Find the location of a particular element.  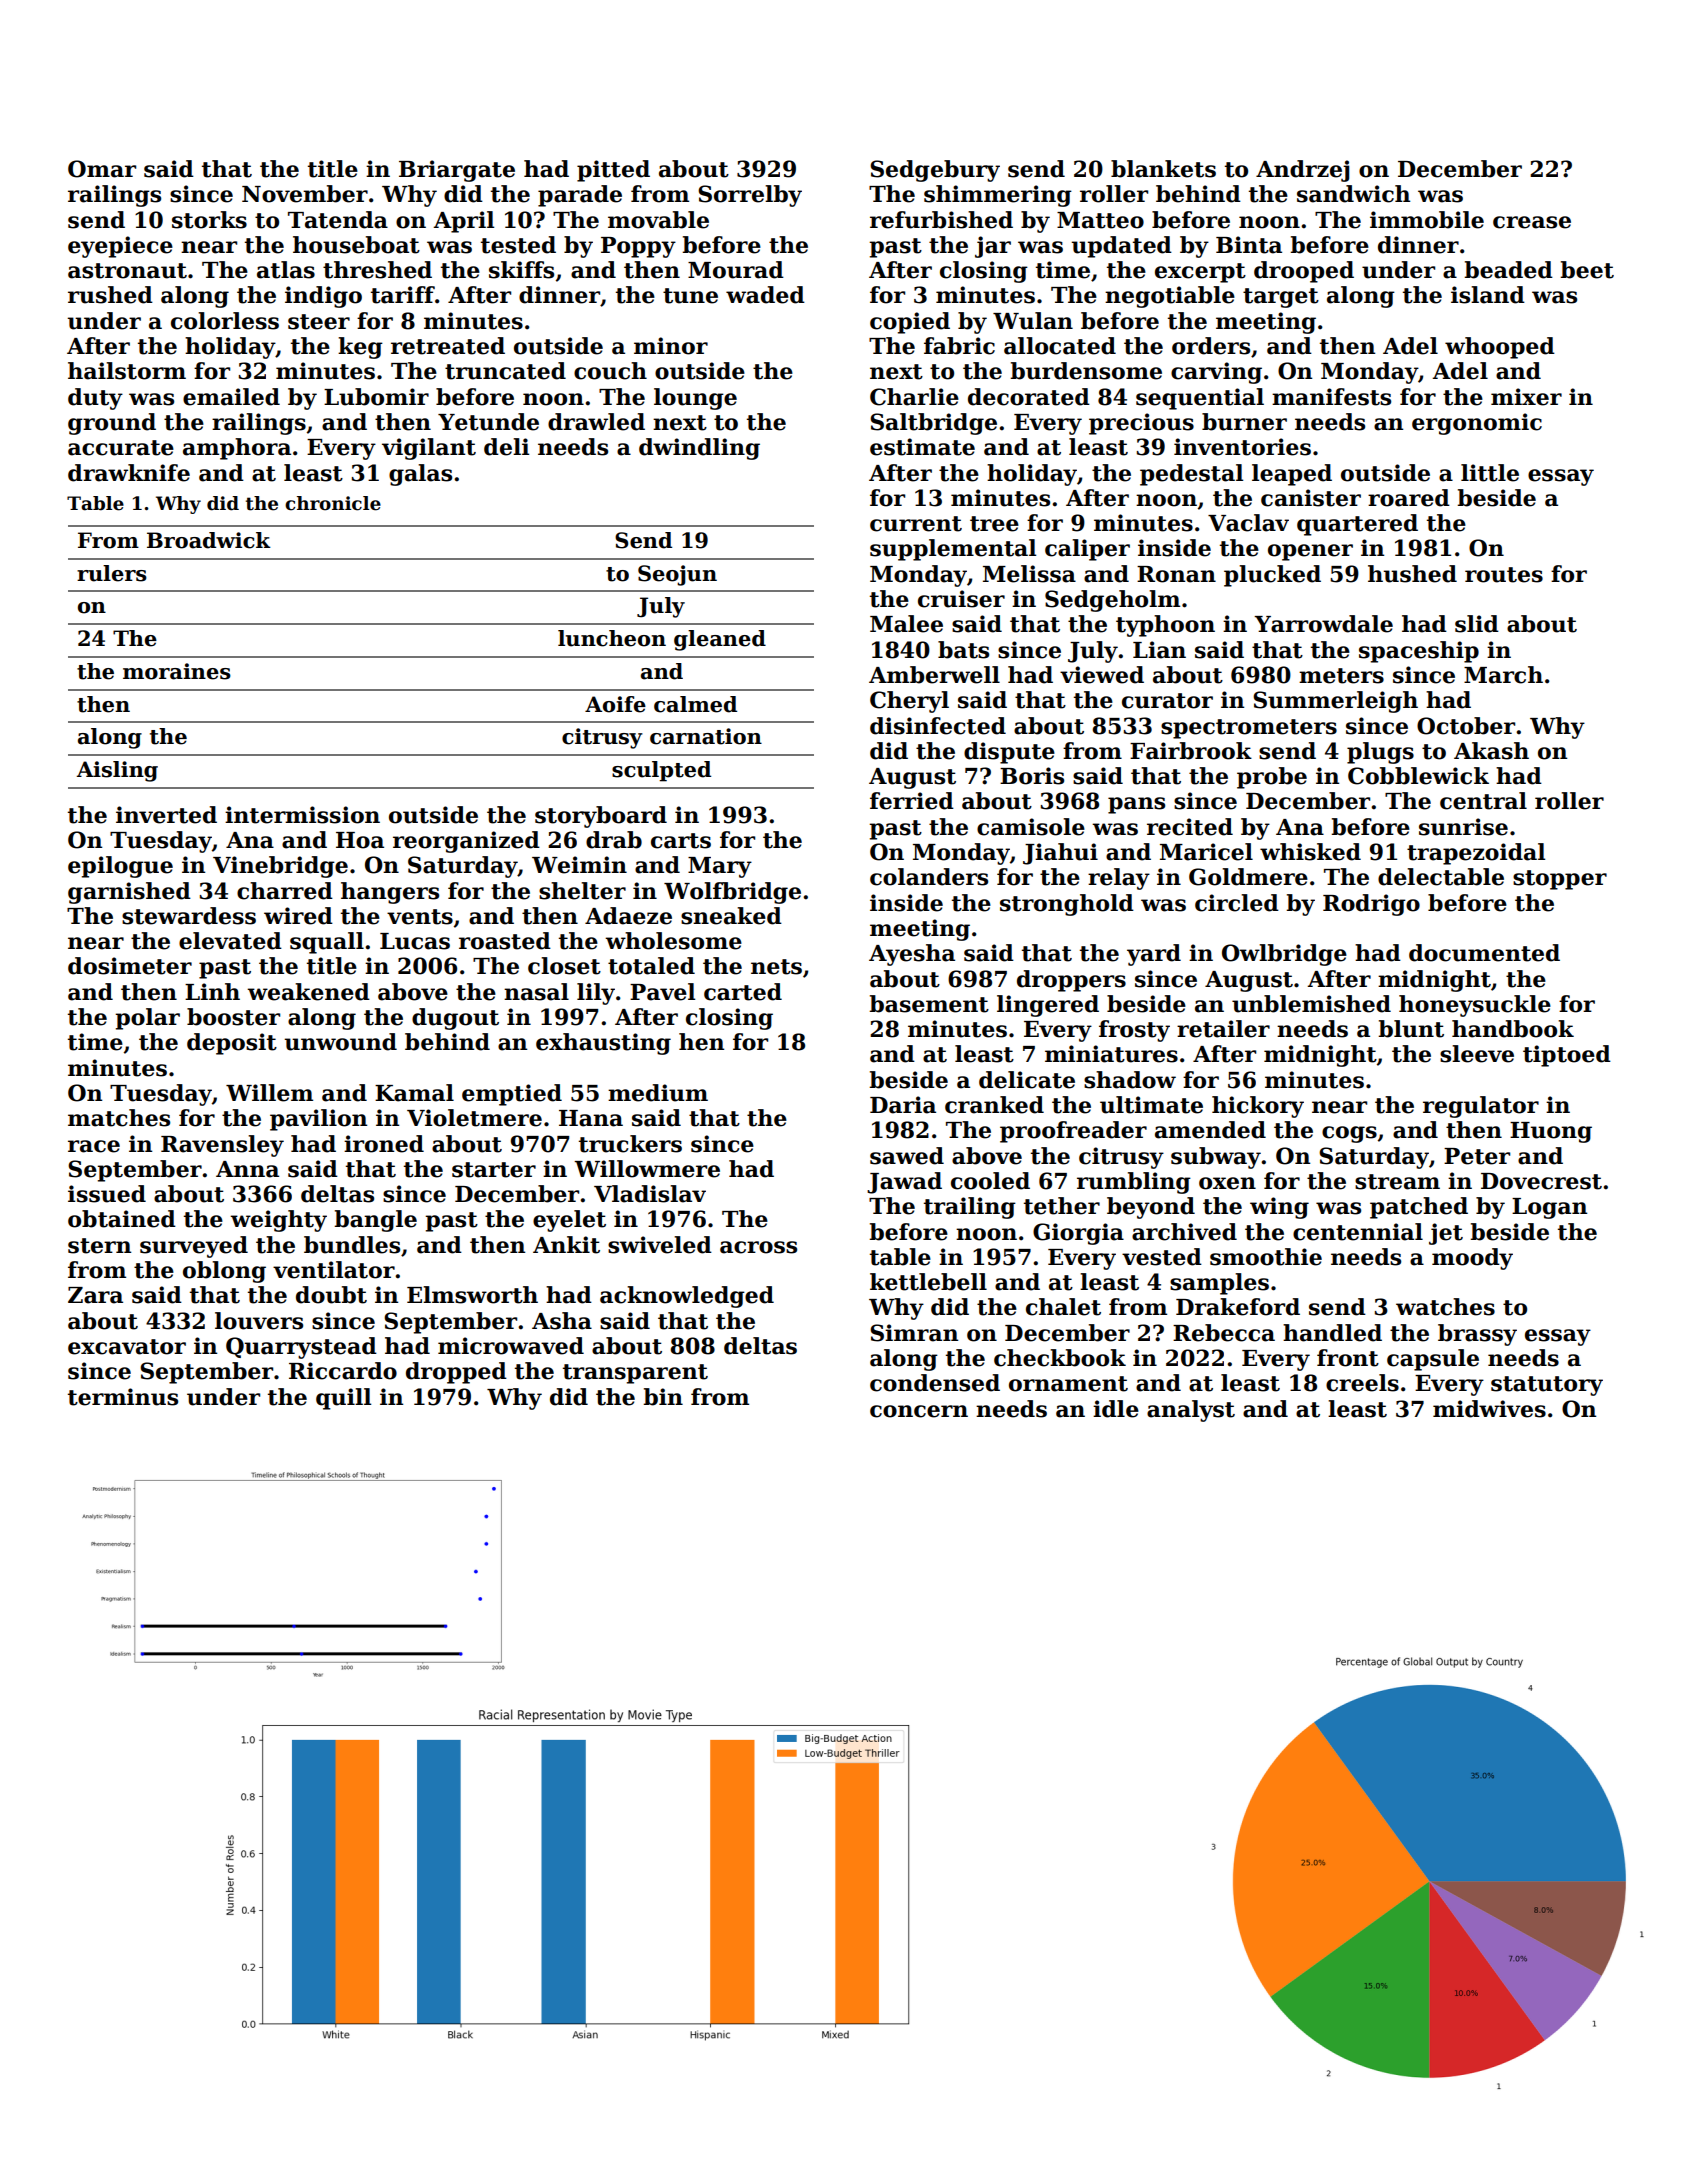

tested is located at coordinates (518, 245).
